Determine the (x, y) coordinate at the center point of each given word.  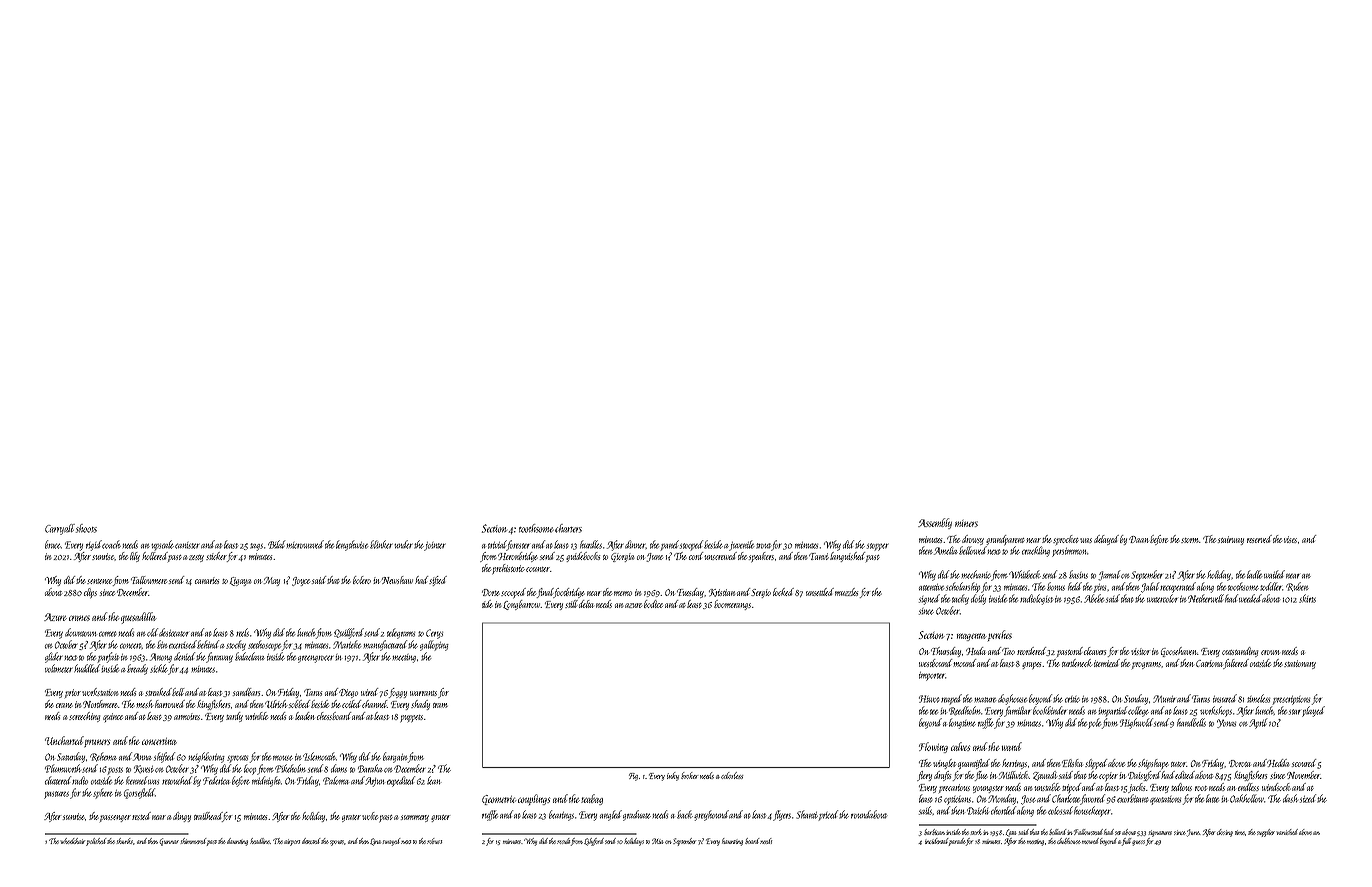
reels (242, 632)
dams (339, 768)
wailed (1274, 574)
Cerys (434, 634)
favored (1093, 799)
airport (292, 842)
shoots (86, 528)
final (545, 593)
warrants (423, 693)
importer (932, 676)
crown (1270, 652)
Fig (633, 777)
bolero (362, 580)
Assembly (935, 523)
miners (966, 523)
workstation (100, 692)
